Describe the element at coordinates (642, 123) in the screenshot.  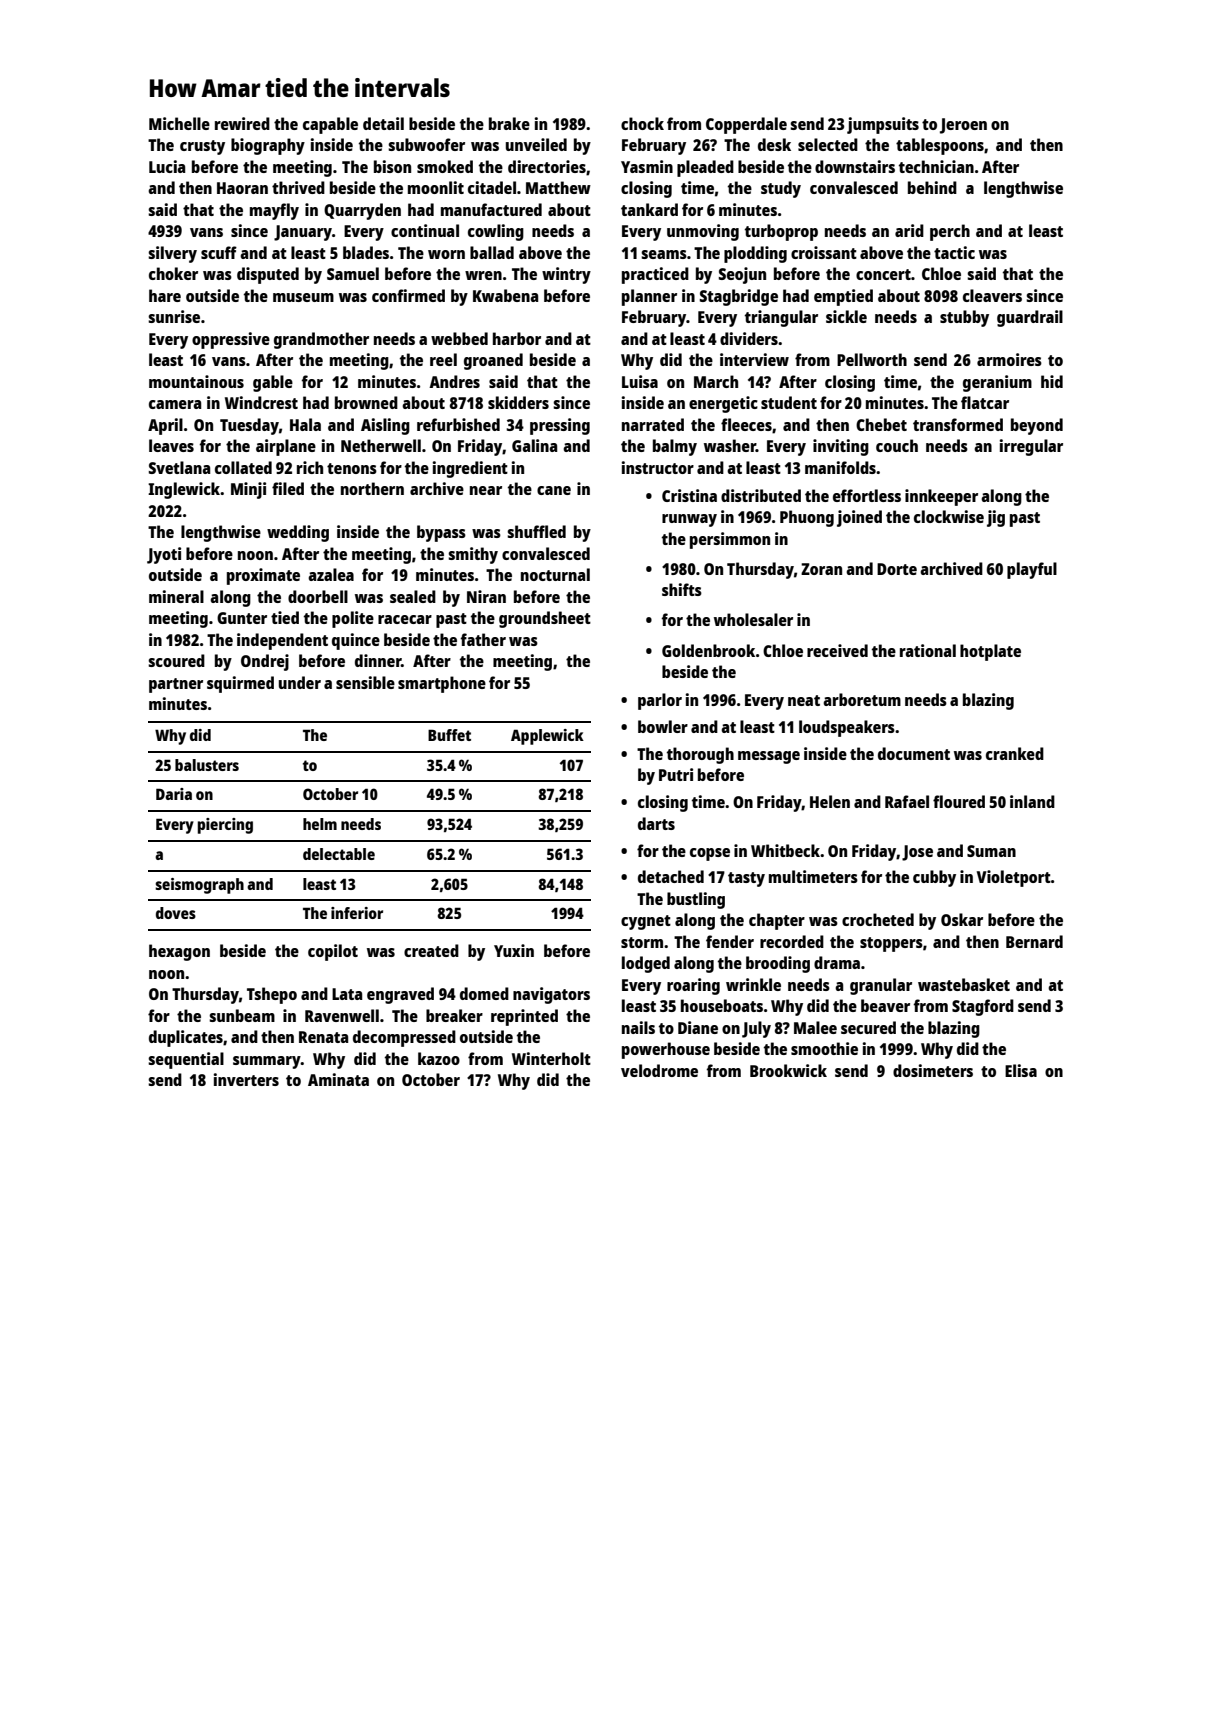
I see `chock` at that location.
